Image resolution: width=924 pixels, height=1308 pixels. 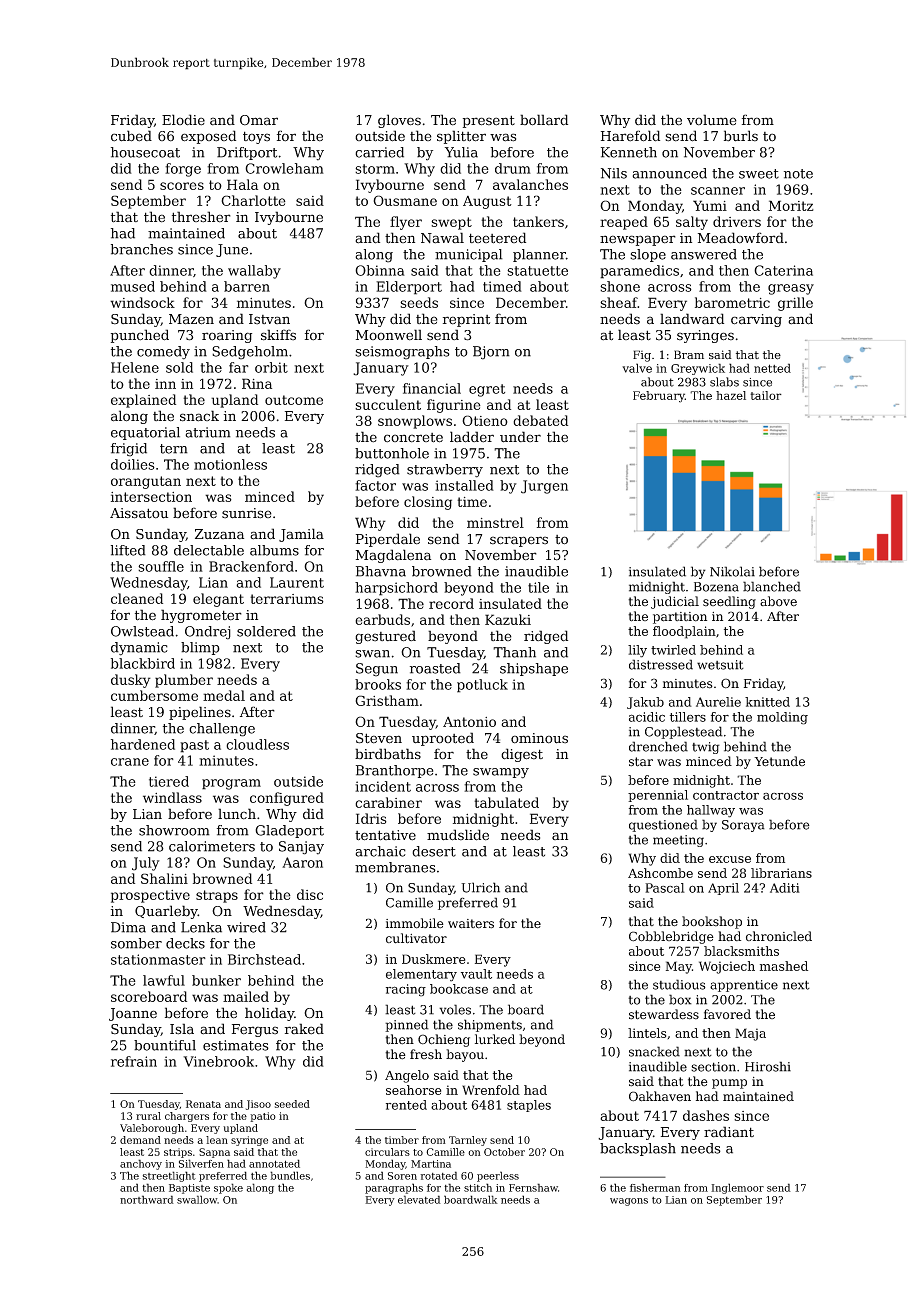 What do you see at coordinates (669, 173) in the page?
I see `announced` at bounding box center [669, 173].
